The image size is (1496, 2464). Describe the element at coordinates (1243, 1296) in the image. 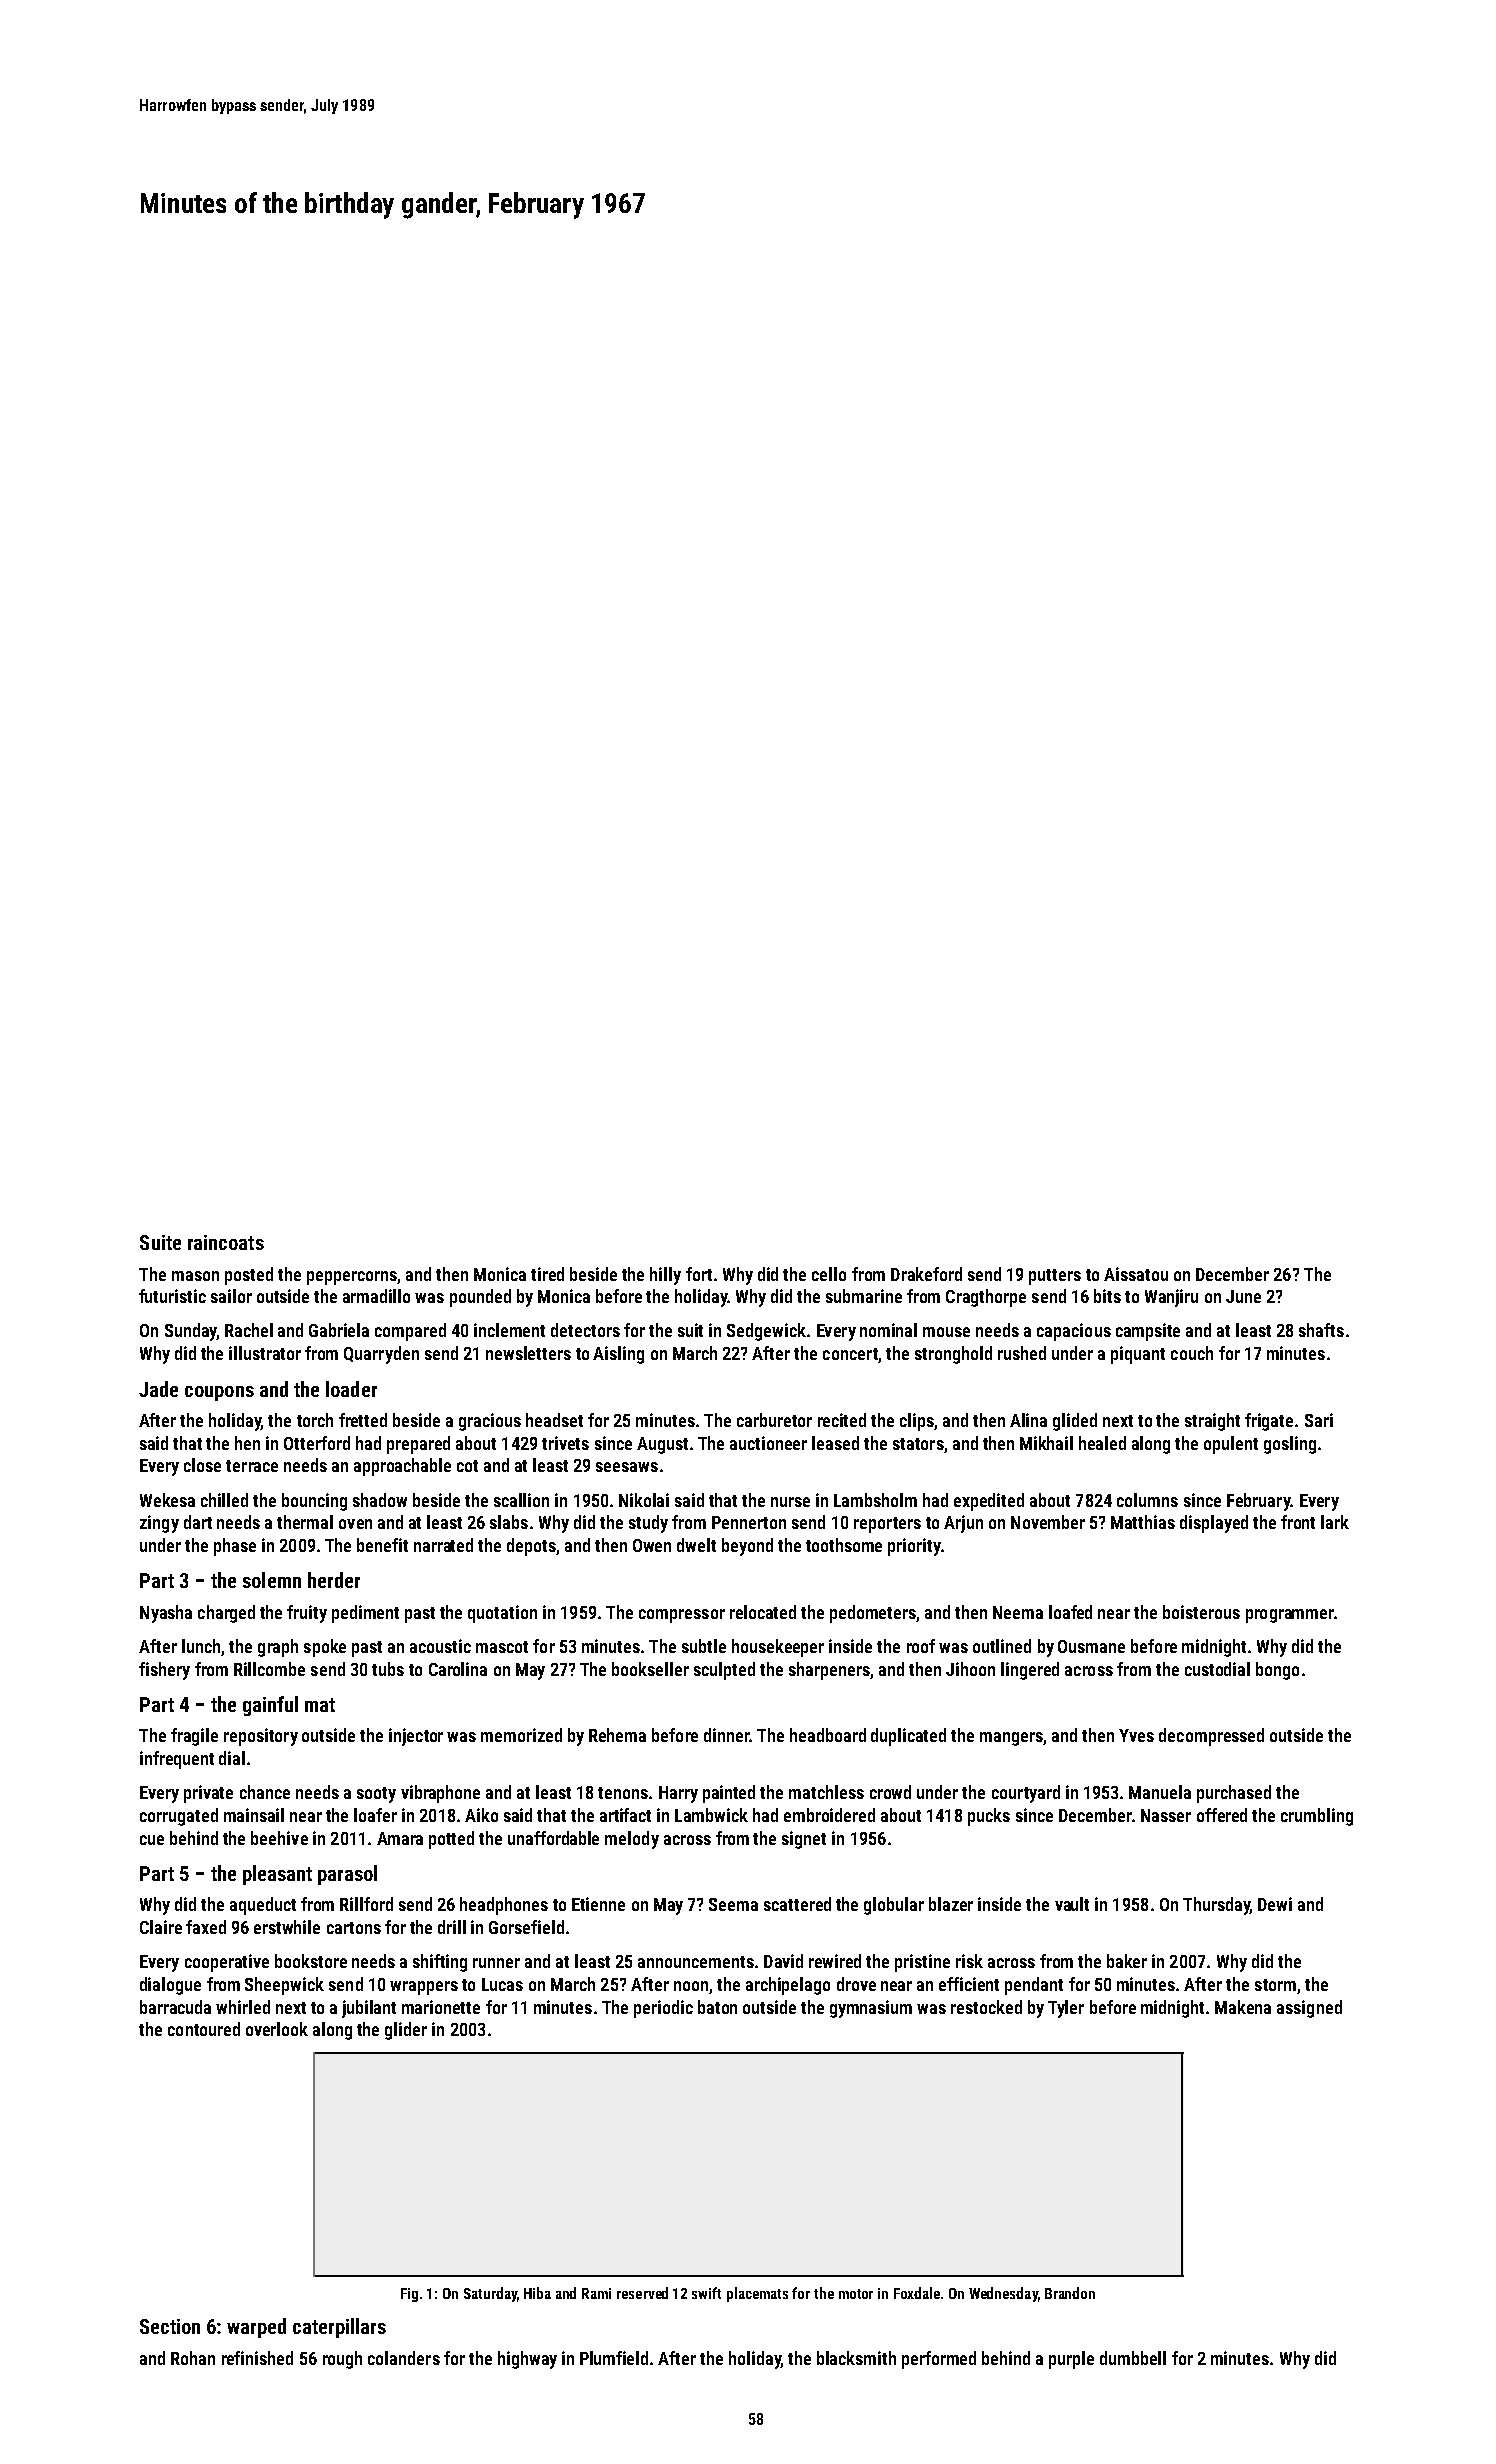

I see `June` at that location.
